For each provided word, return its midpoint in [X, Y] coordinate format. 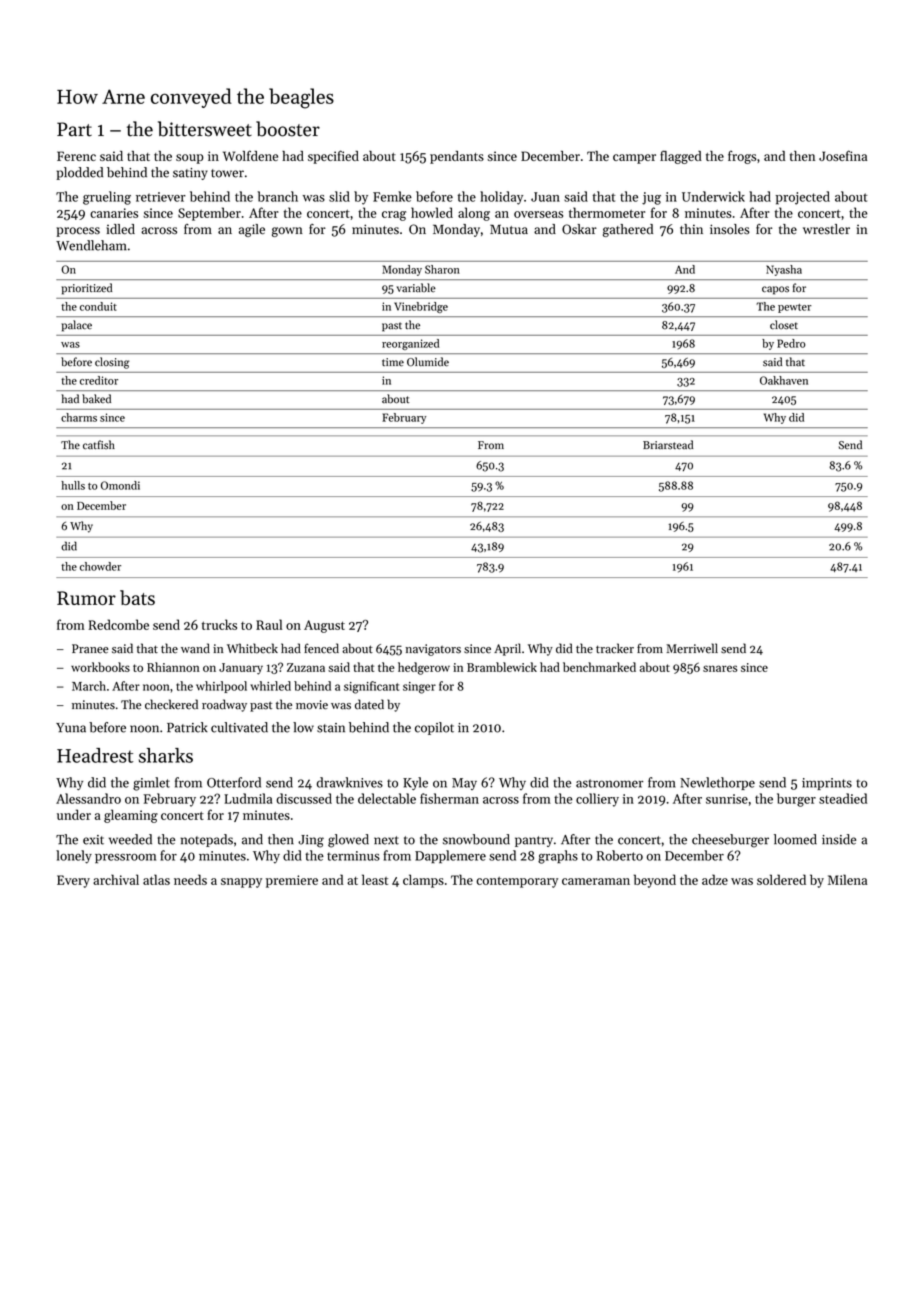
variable [416, 288]
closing [112, 363]
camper [634, 159]
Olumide [428, 362]
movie [312, 705]
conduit [98, 306]
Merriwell [692, 648]
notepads [207, 840]
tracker [615, 648]
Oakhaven [784, 380]
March [89, 686]
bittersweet [205, 129]
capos [775, 290]
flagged [681, 157]
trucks [219, 624]
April [507, 649]
